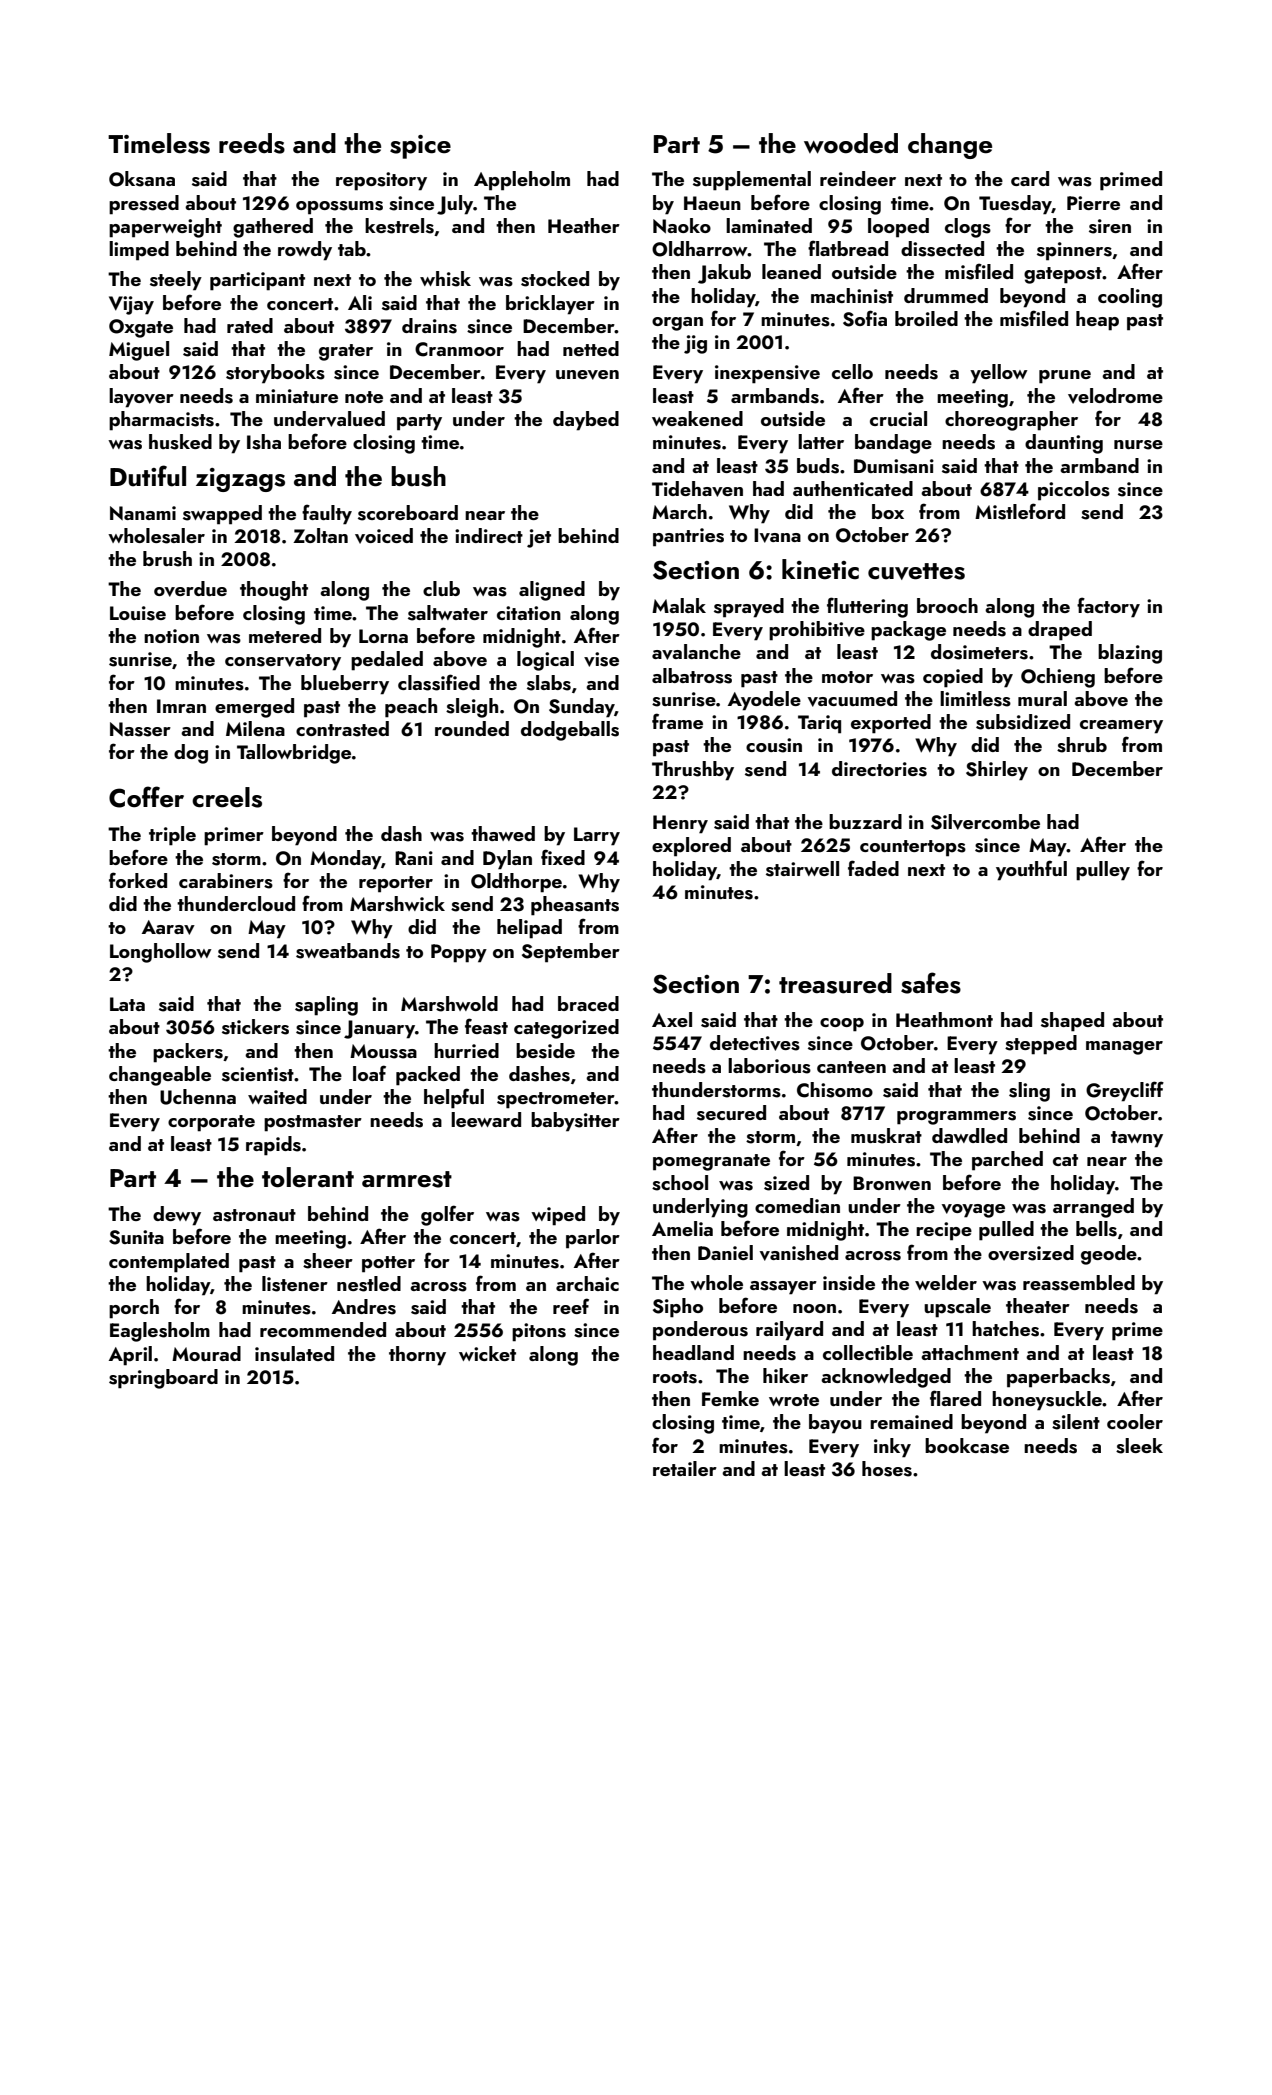 The width and height of the screenshot is (1272, 2095). Describe the element at coordinates (712, 203) in the screenshot. I see `Haeun` at that location.
